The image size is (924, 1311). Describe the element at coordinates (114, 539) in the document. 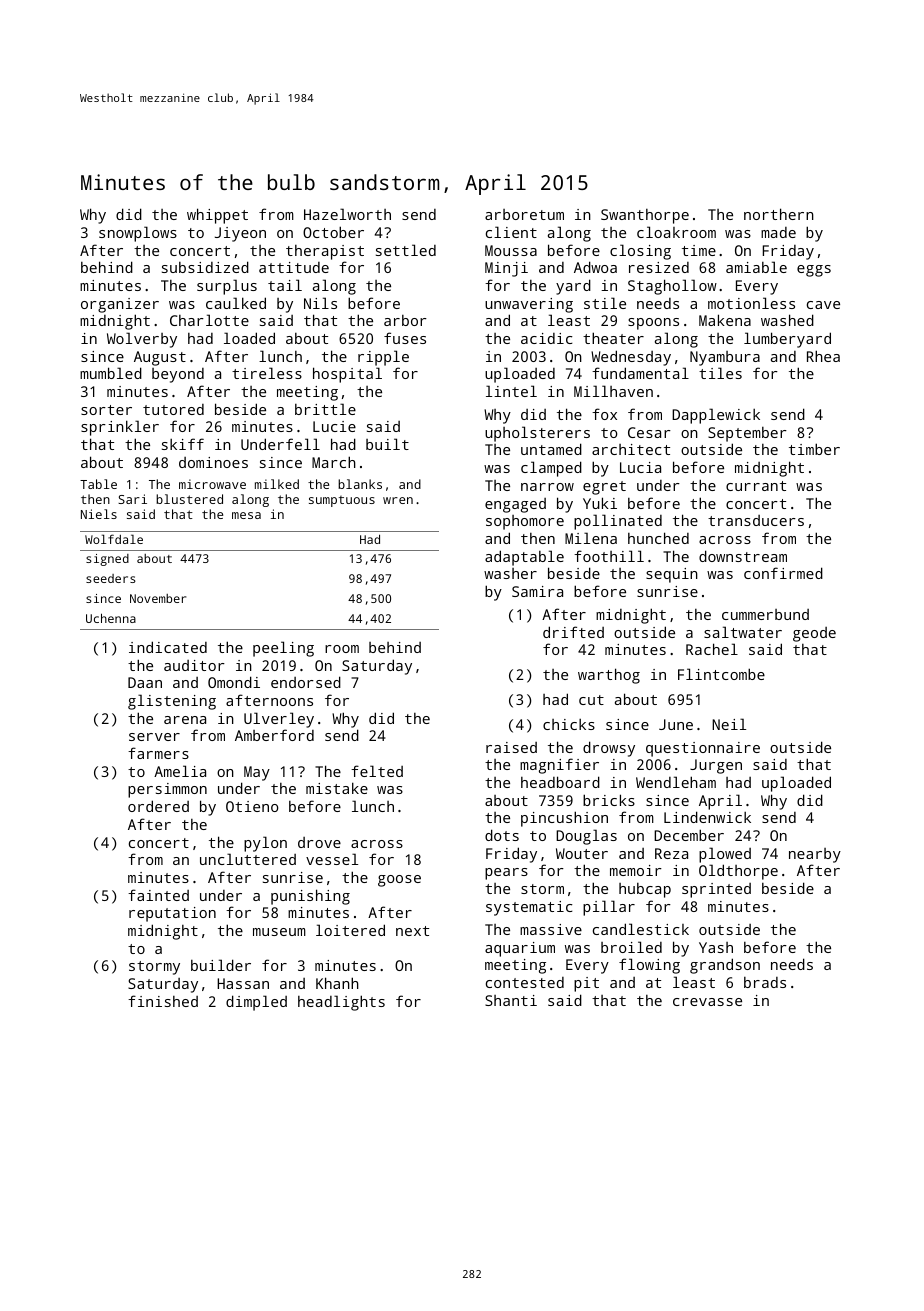

I see `Wolfdale` at that location.
